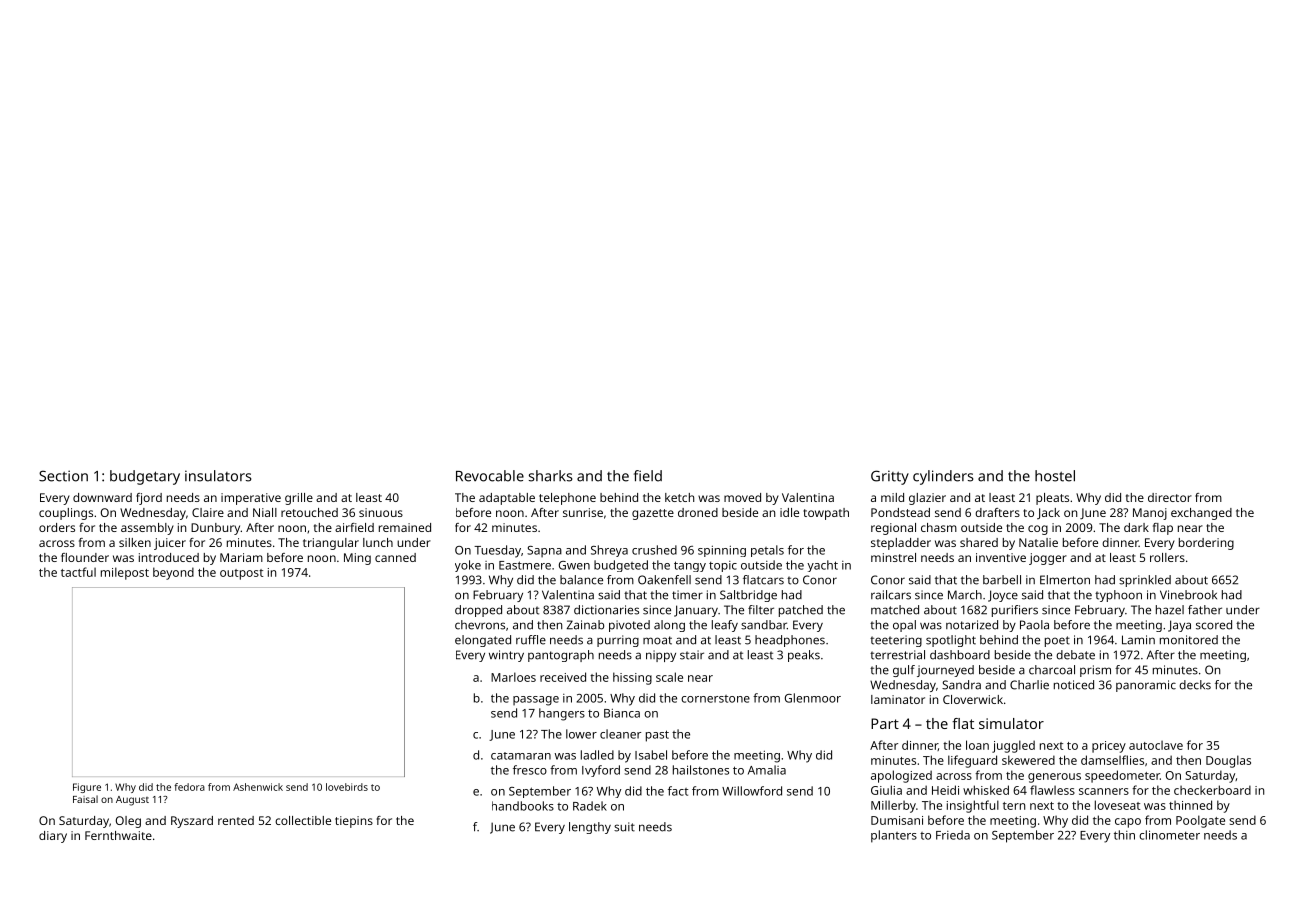 The width and height of the screenshot is (1308, 924). I want to click on Section, so click(63, 476).
